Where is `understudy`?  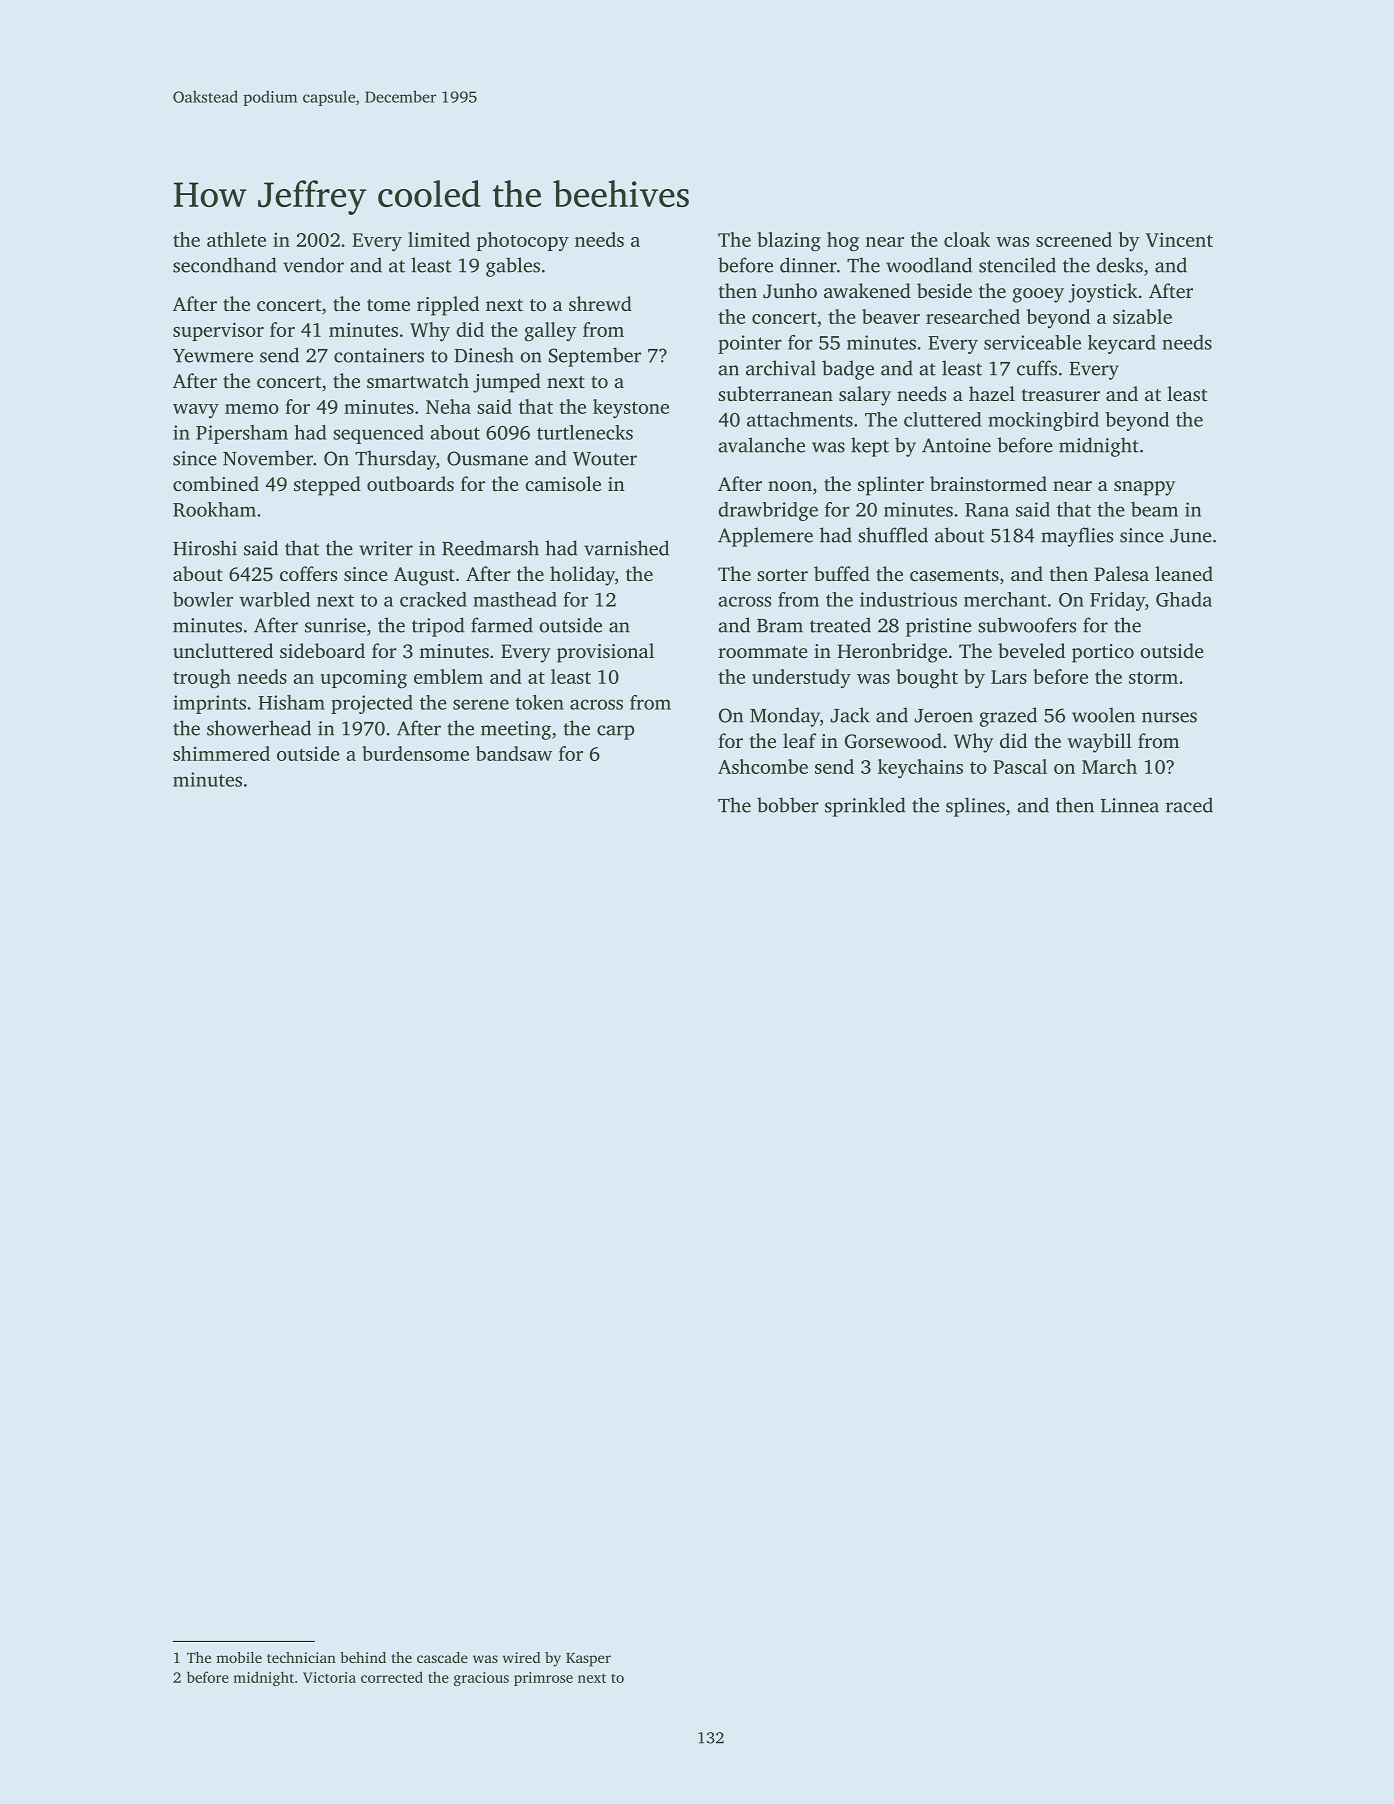 understudy is located at coordinates (801, 678).
